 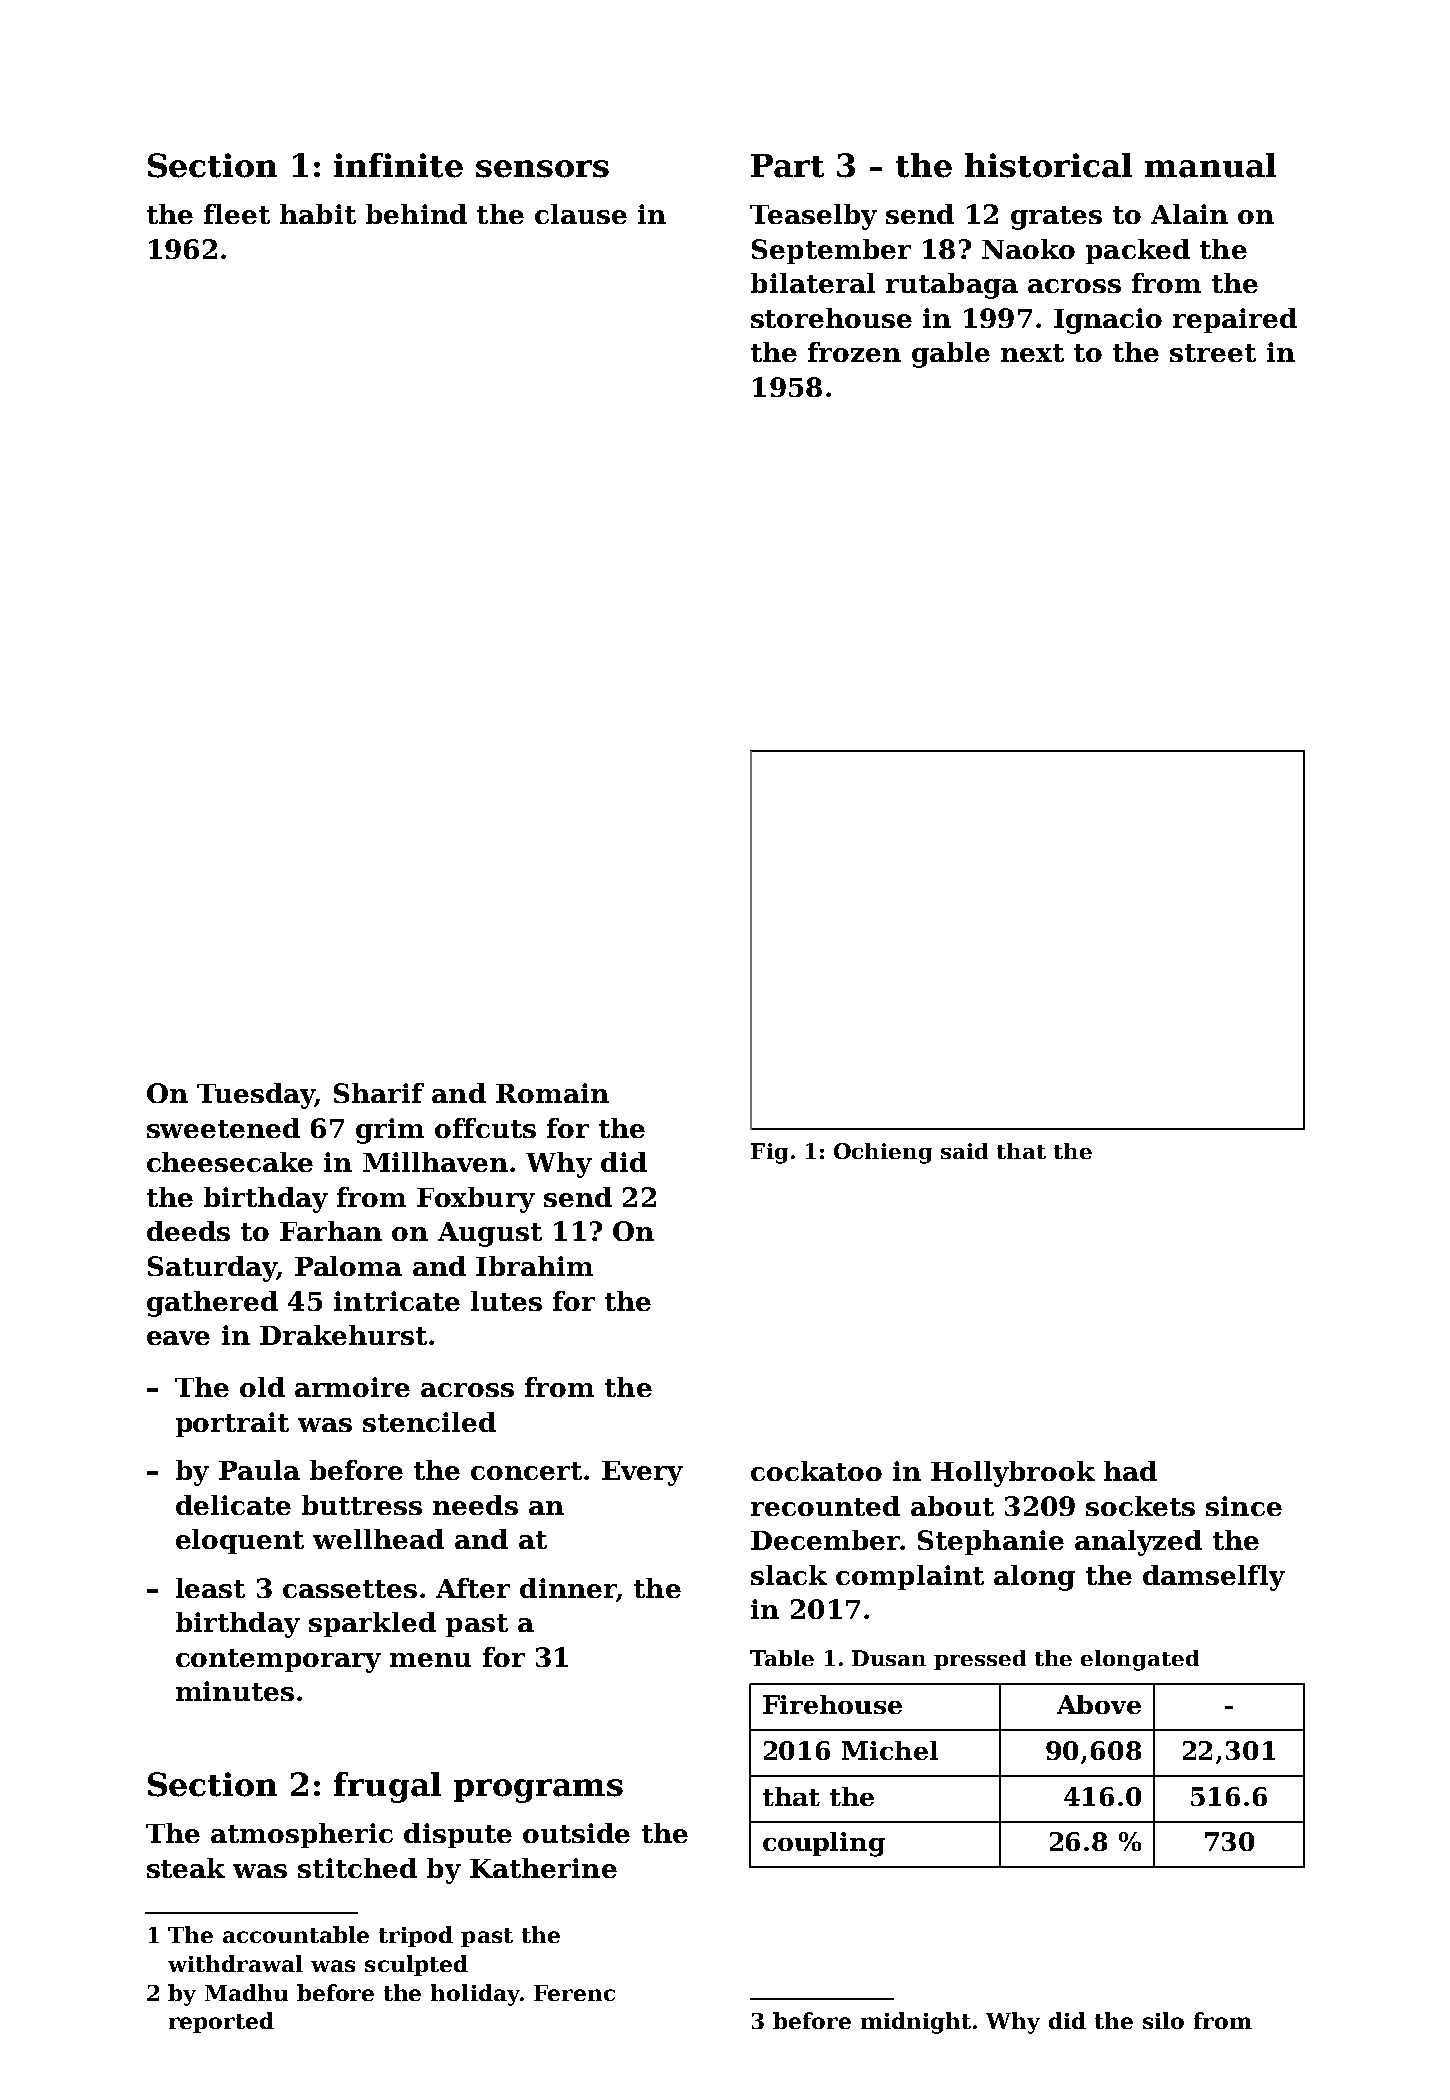 I want to click on Tuesday, so click(x=256, y=1096).
